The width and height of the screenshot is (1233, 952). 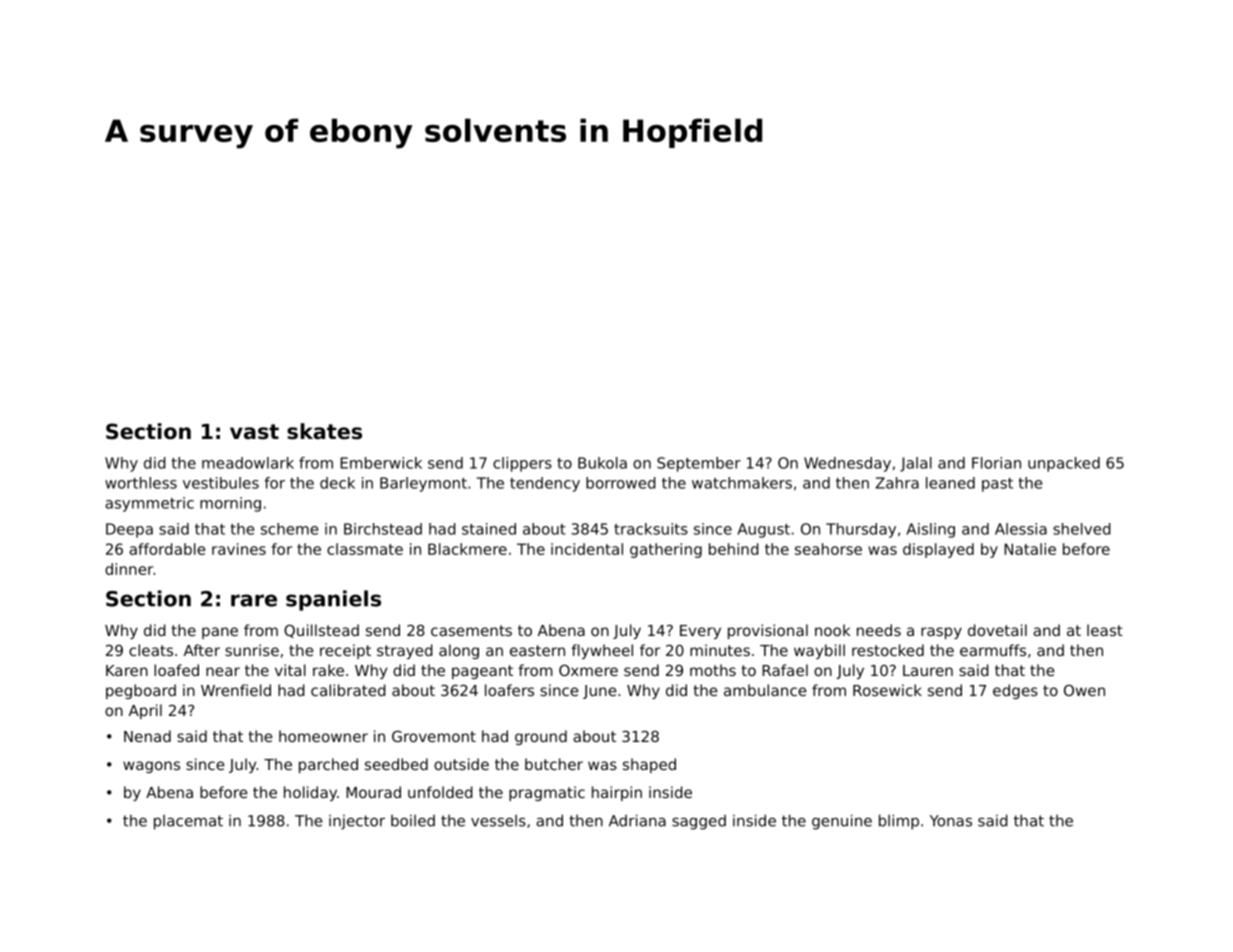 I want to click on placemat, so click(x=188, y=822).
